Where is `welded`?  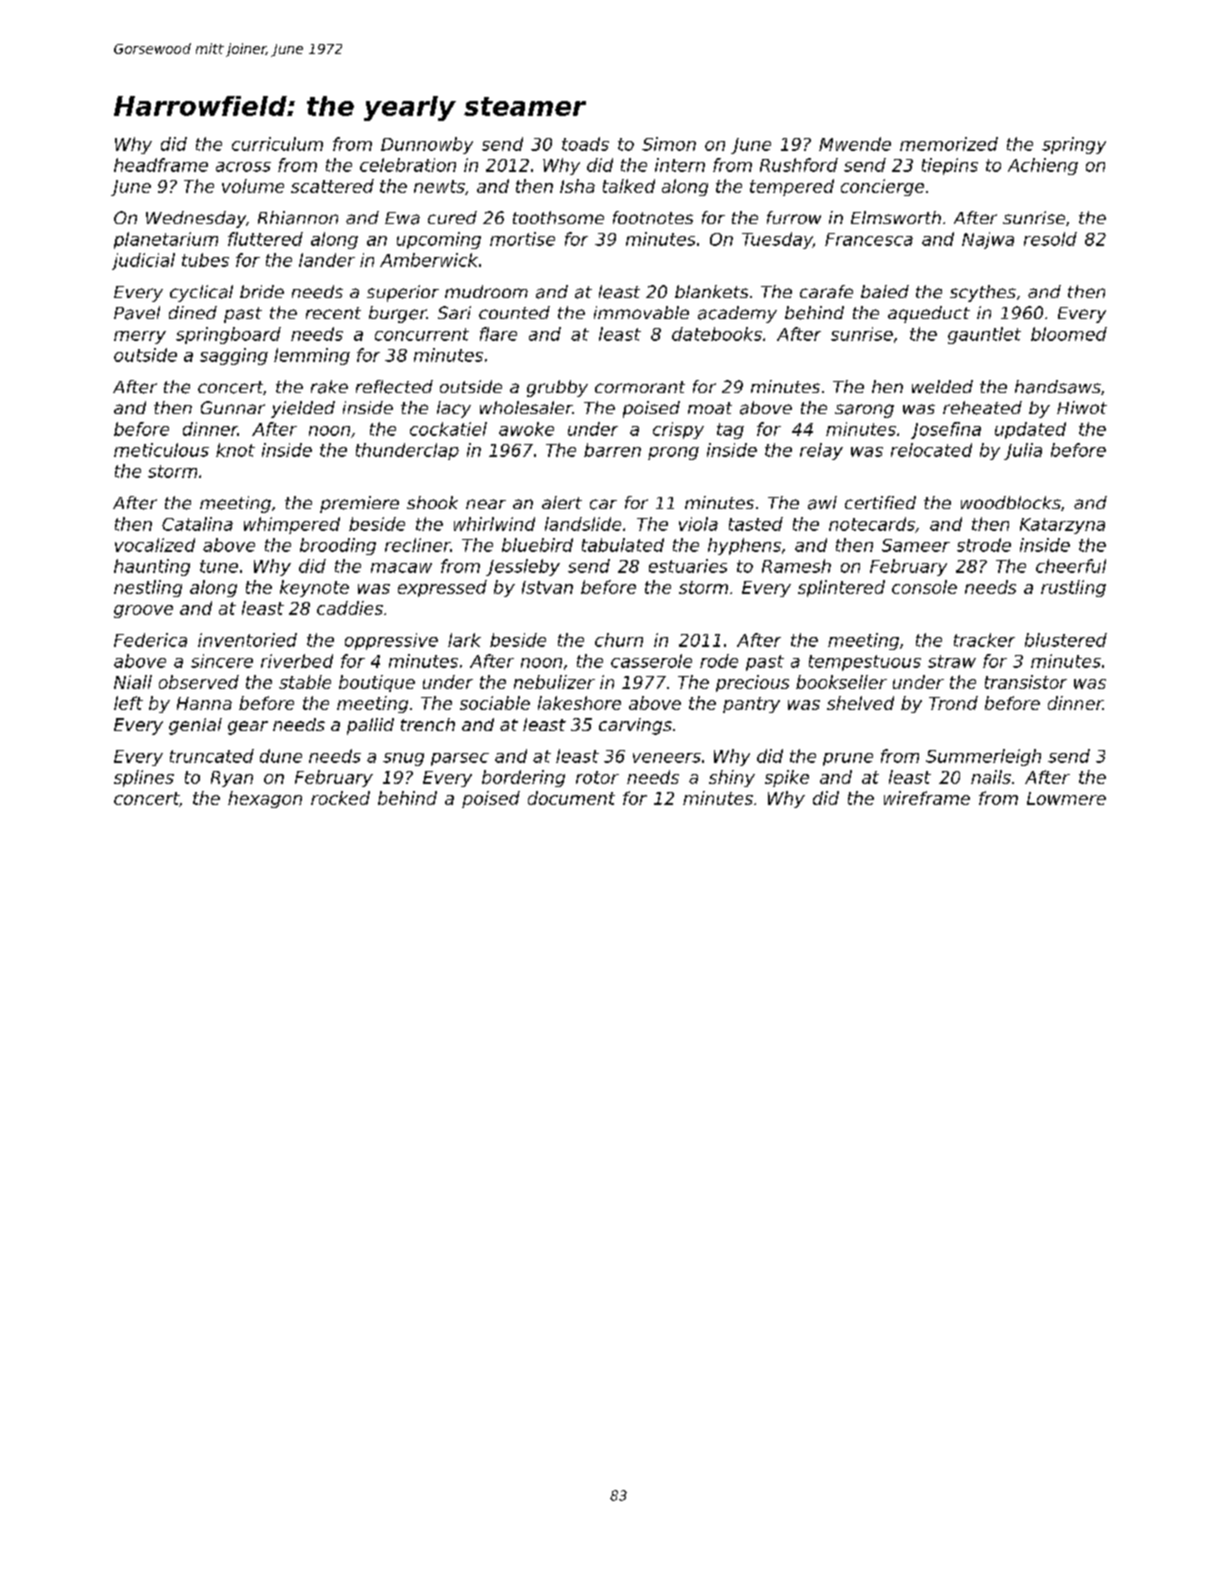
welded is located at coordinates (942, 387).
